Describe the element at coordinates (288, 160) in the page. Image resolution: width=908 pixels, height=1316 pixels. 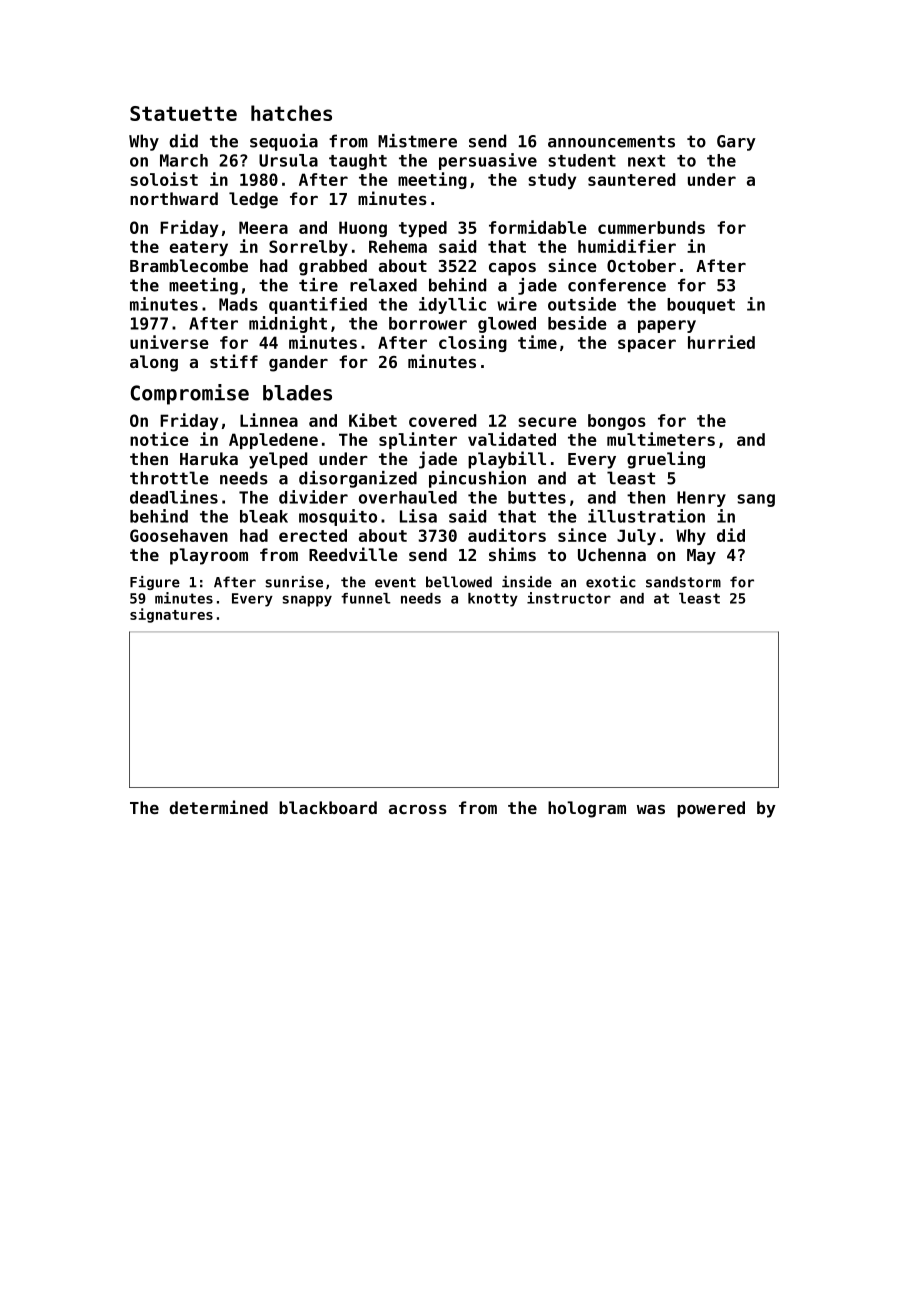
I see `Ursula` at that location.
